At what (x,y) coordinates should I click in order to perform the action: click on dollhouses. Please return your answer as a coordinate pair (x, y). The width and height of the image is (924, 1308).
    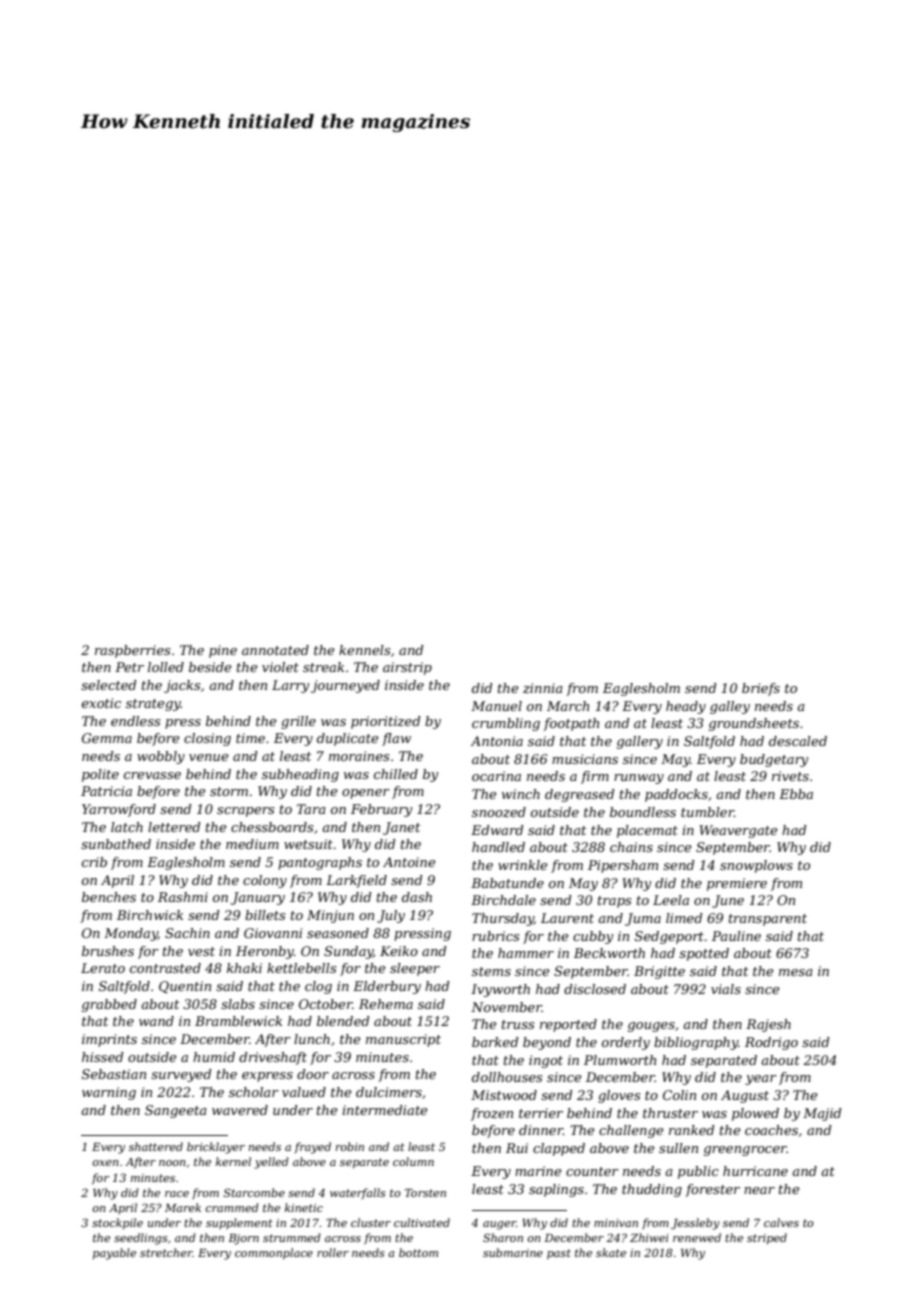
    Looking at the image, I should click on (507, 1077).
